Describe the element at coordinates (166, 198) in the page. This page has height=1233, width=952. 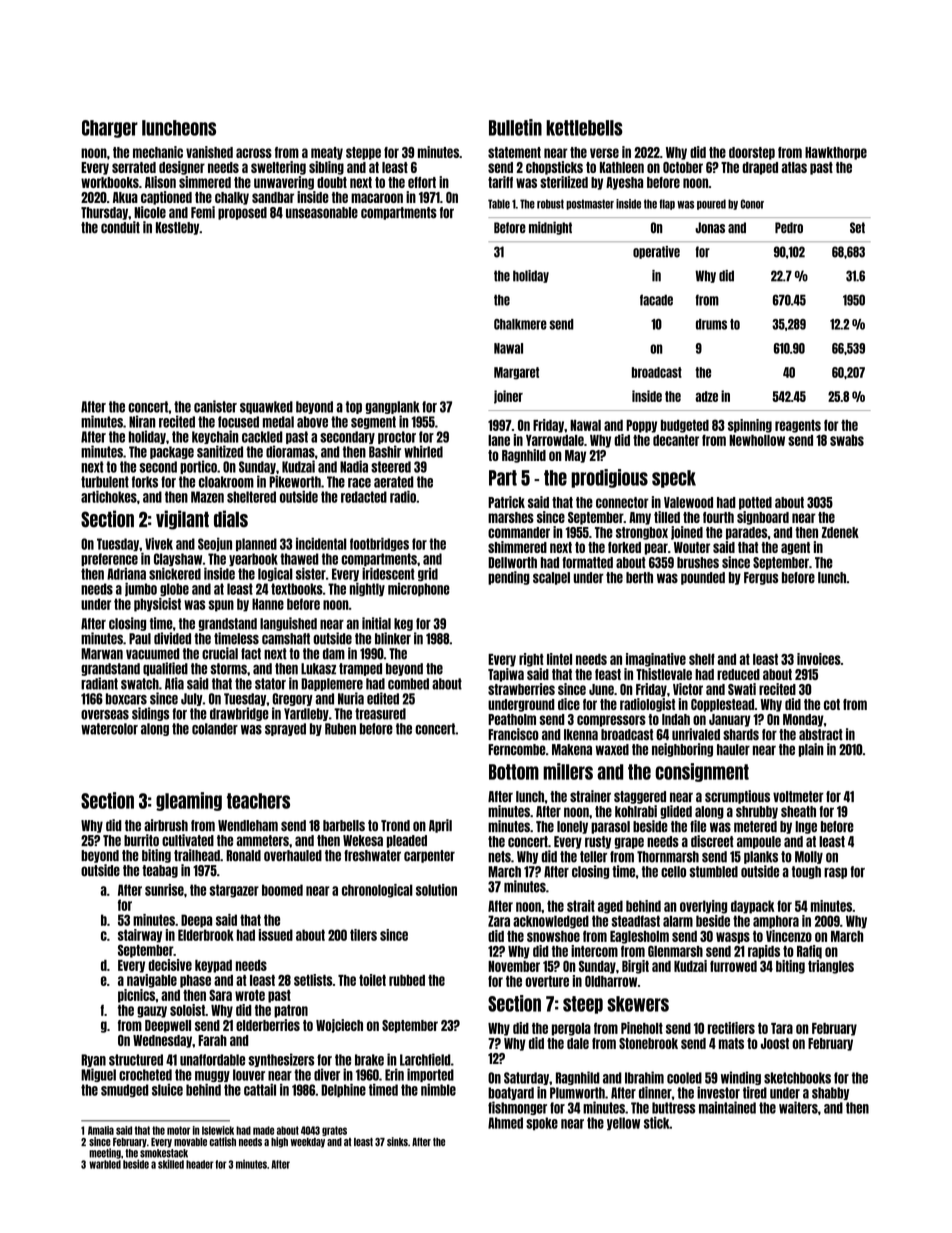
I see `captioned` at that location.
